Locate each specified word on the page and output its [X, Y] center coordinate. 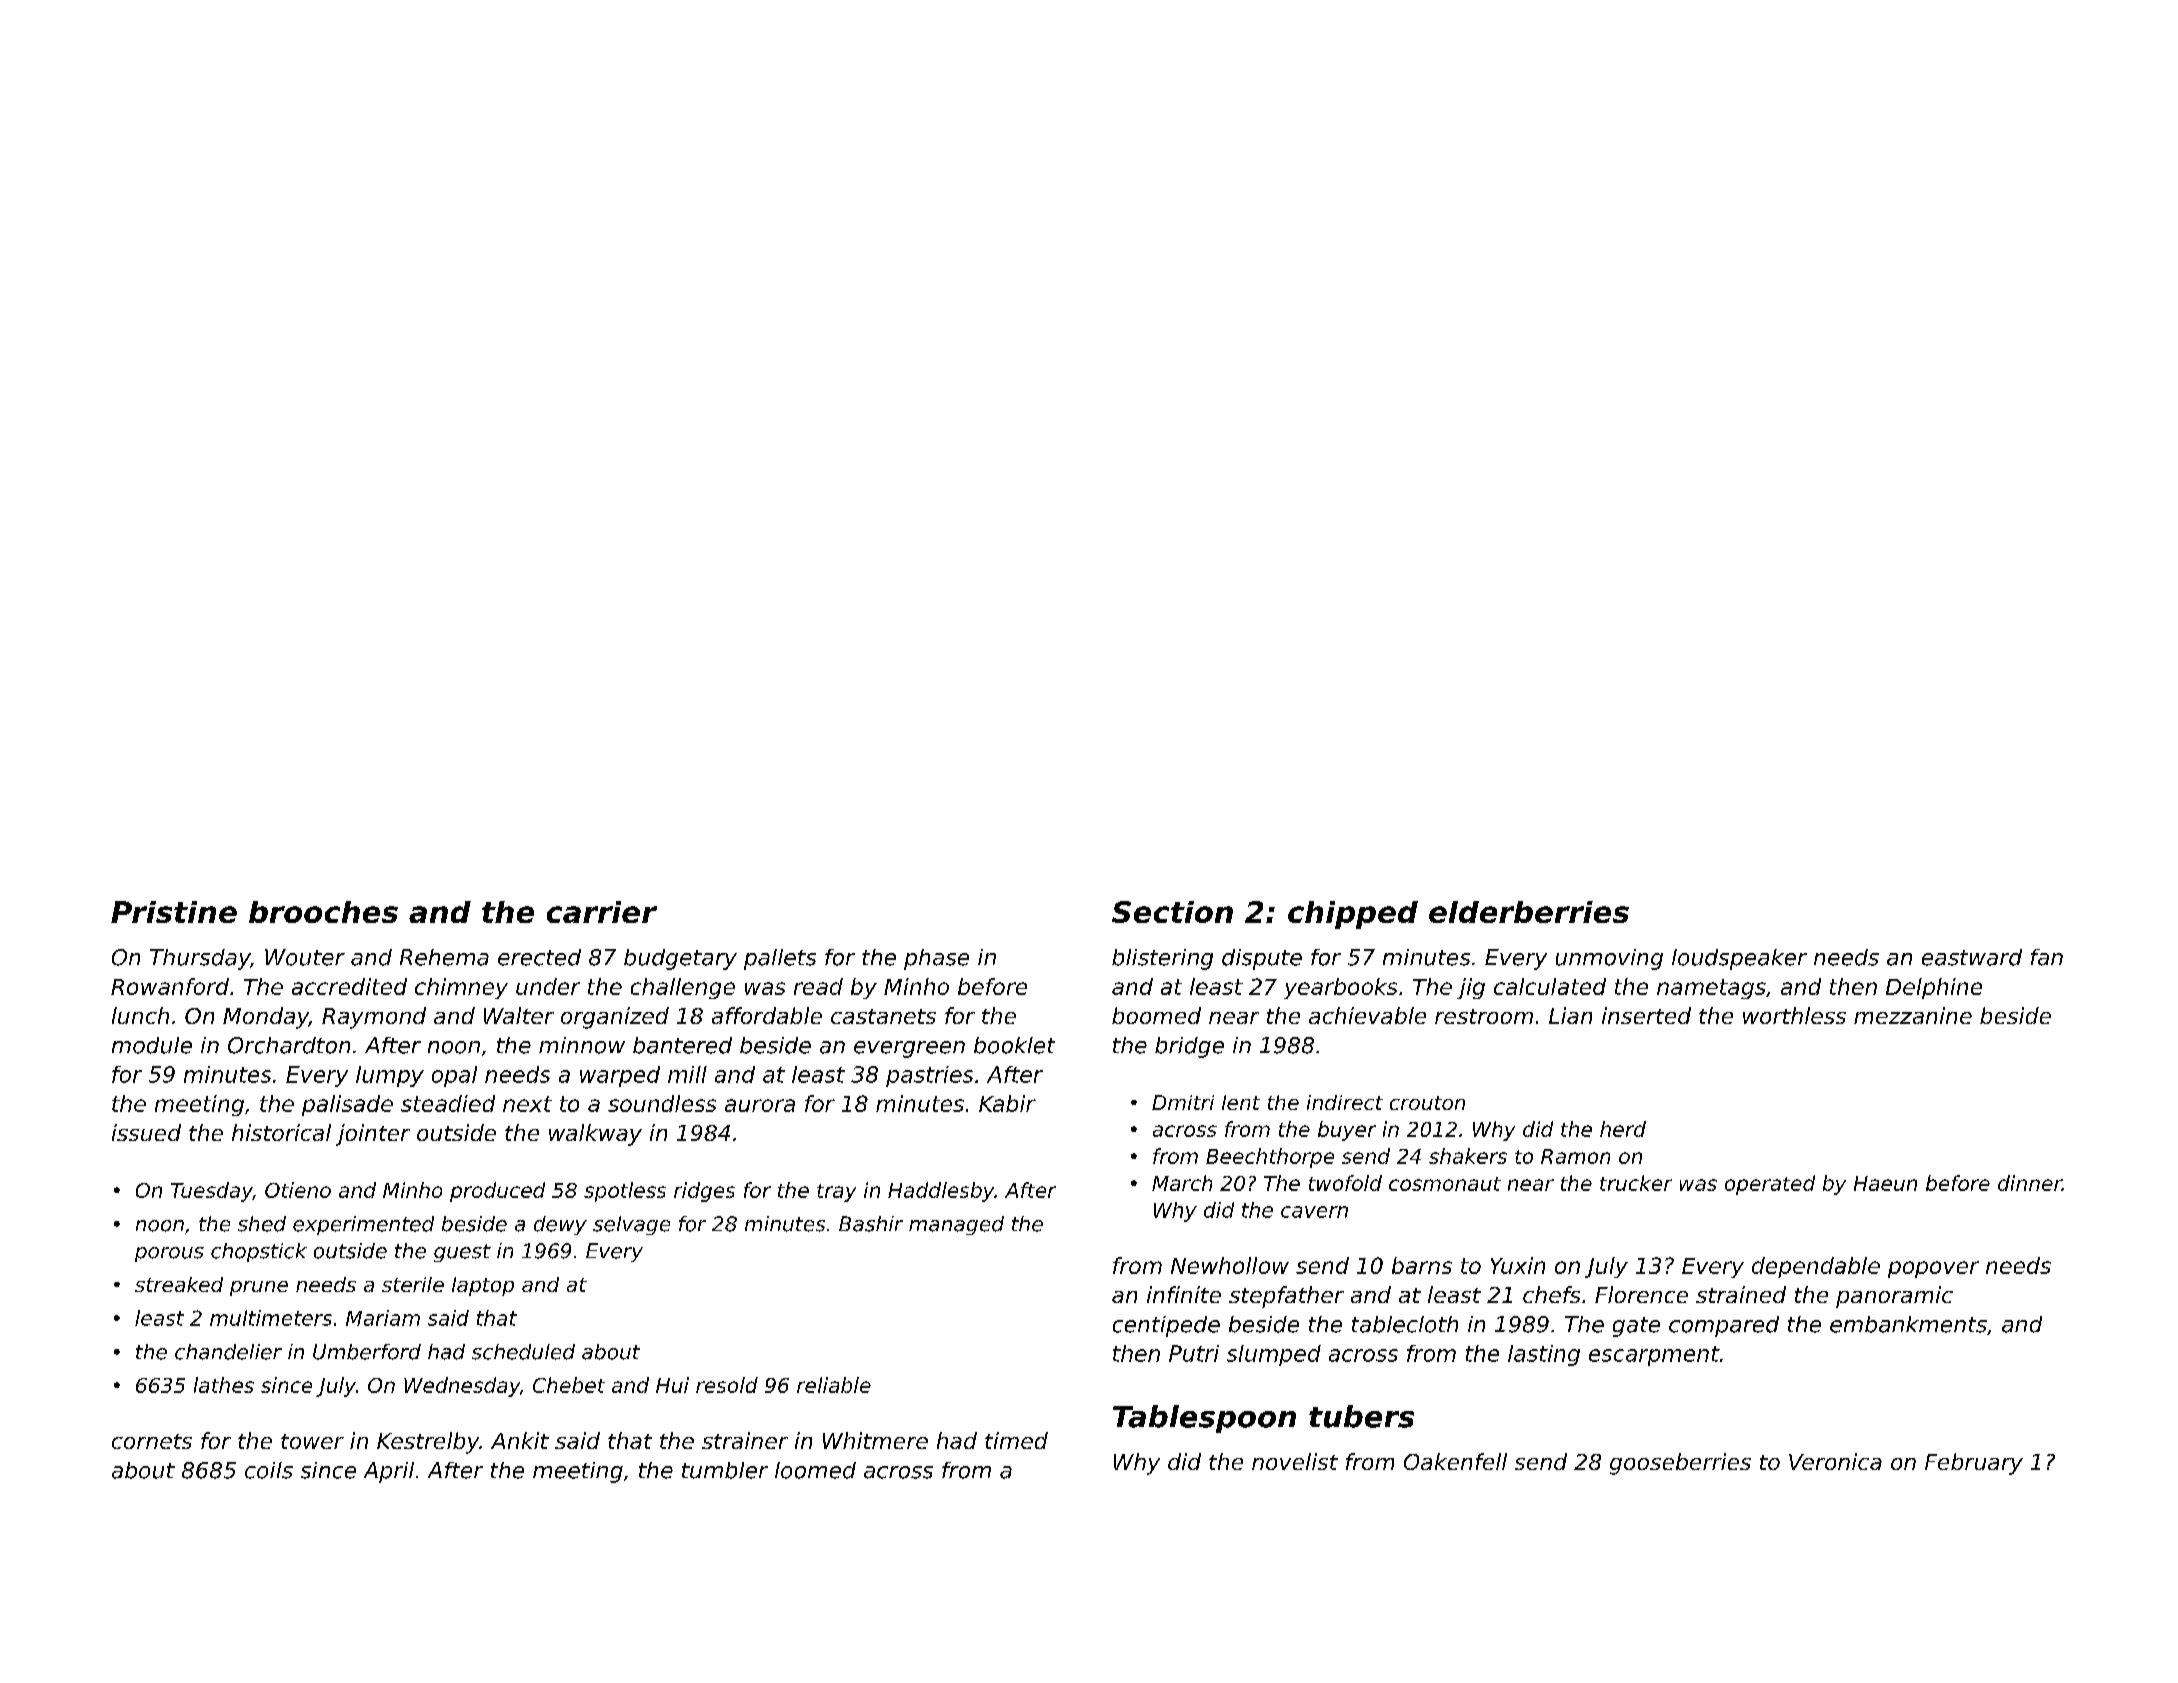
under [548, 986]
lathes [224, 1385]
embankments [1908, 1324]
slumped [1274, 1355]
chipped [1353, 915]
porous [169, 1254]
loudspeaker [1739, 959]
